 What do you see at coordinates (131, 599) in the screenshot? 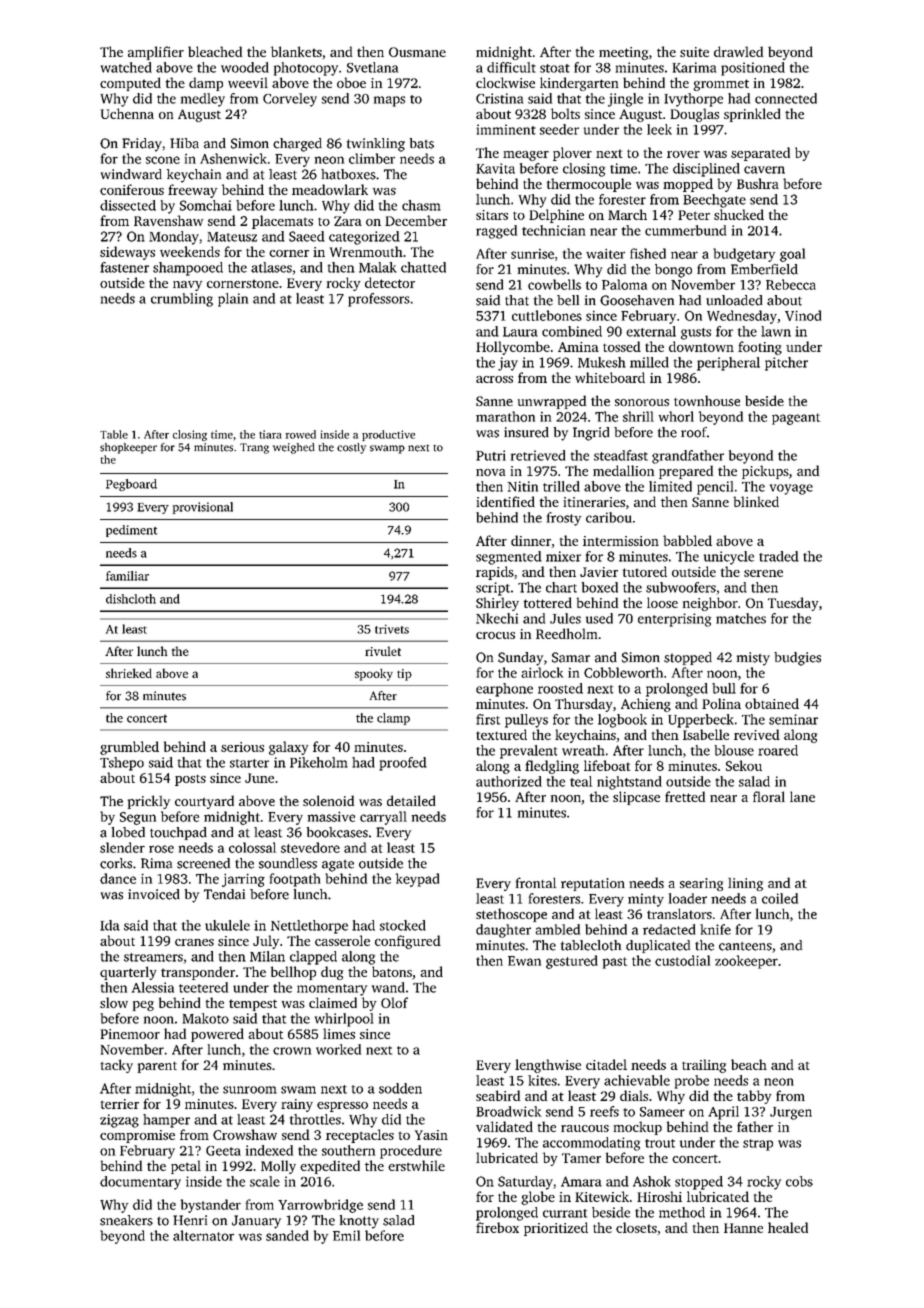
I see `dishcloth` at bounding box center [131, 599].
